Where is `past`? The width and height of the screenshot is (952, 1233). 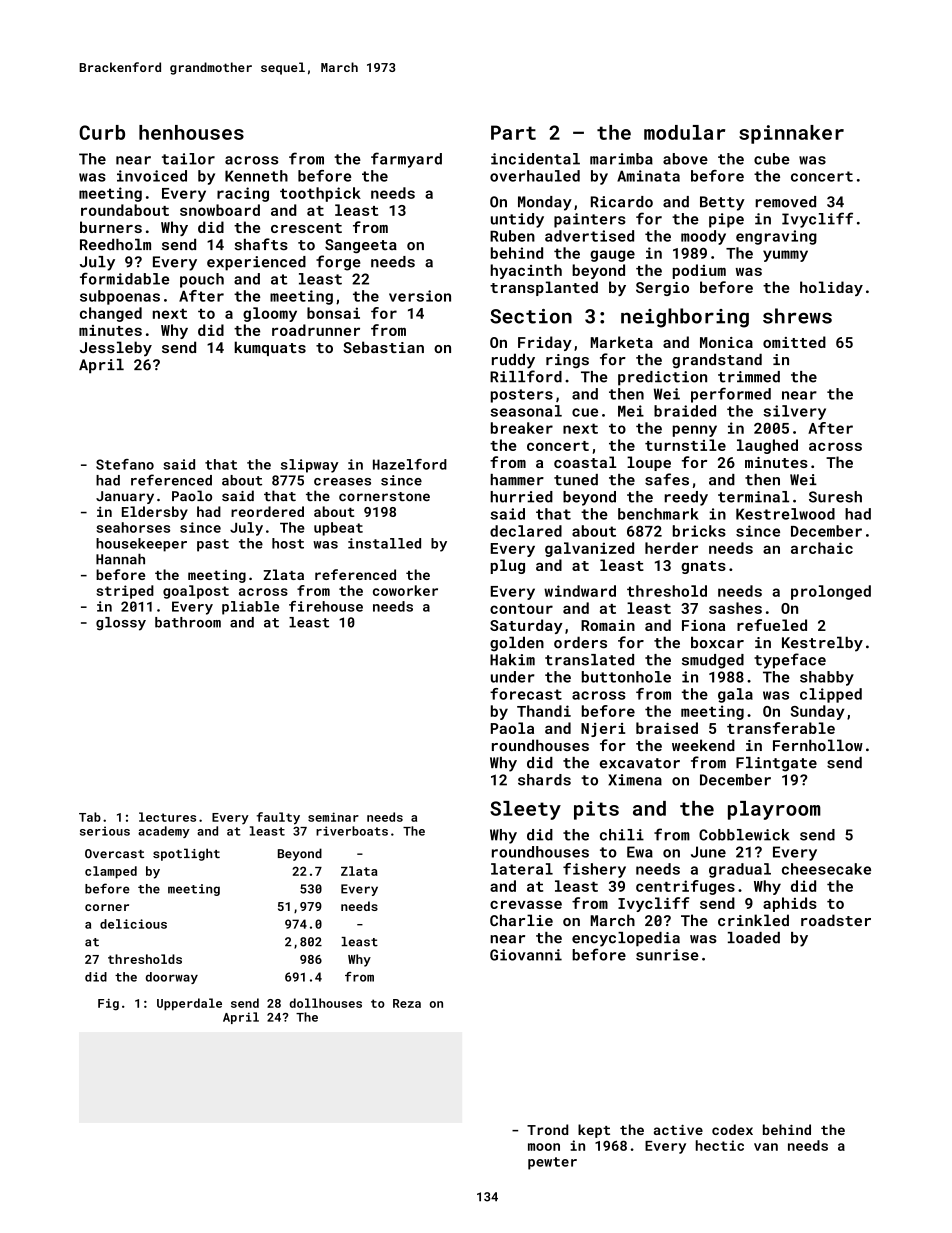
past is located at coordinates (213, 545).
